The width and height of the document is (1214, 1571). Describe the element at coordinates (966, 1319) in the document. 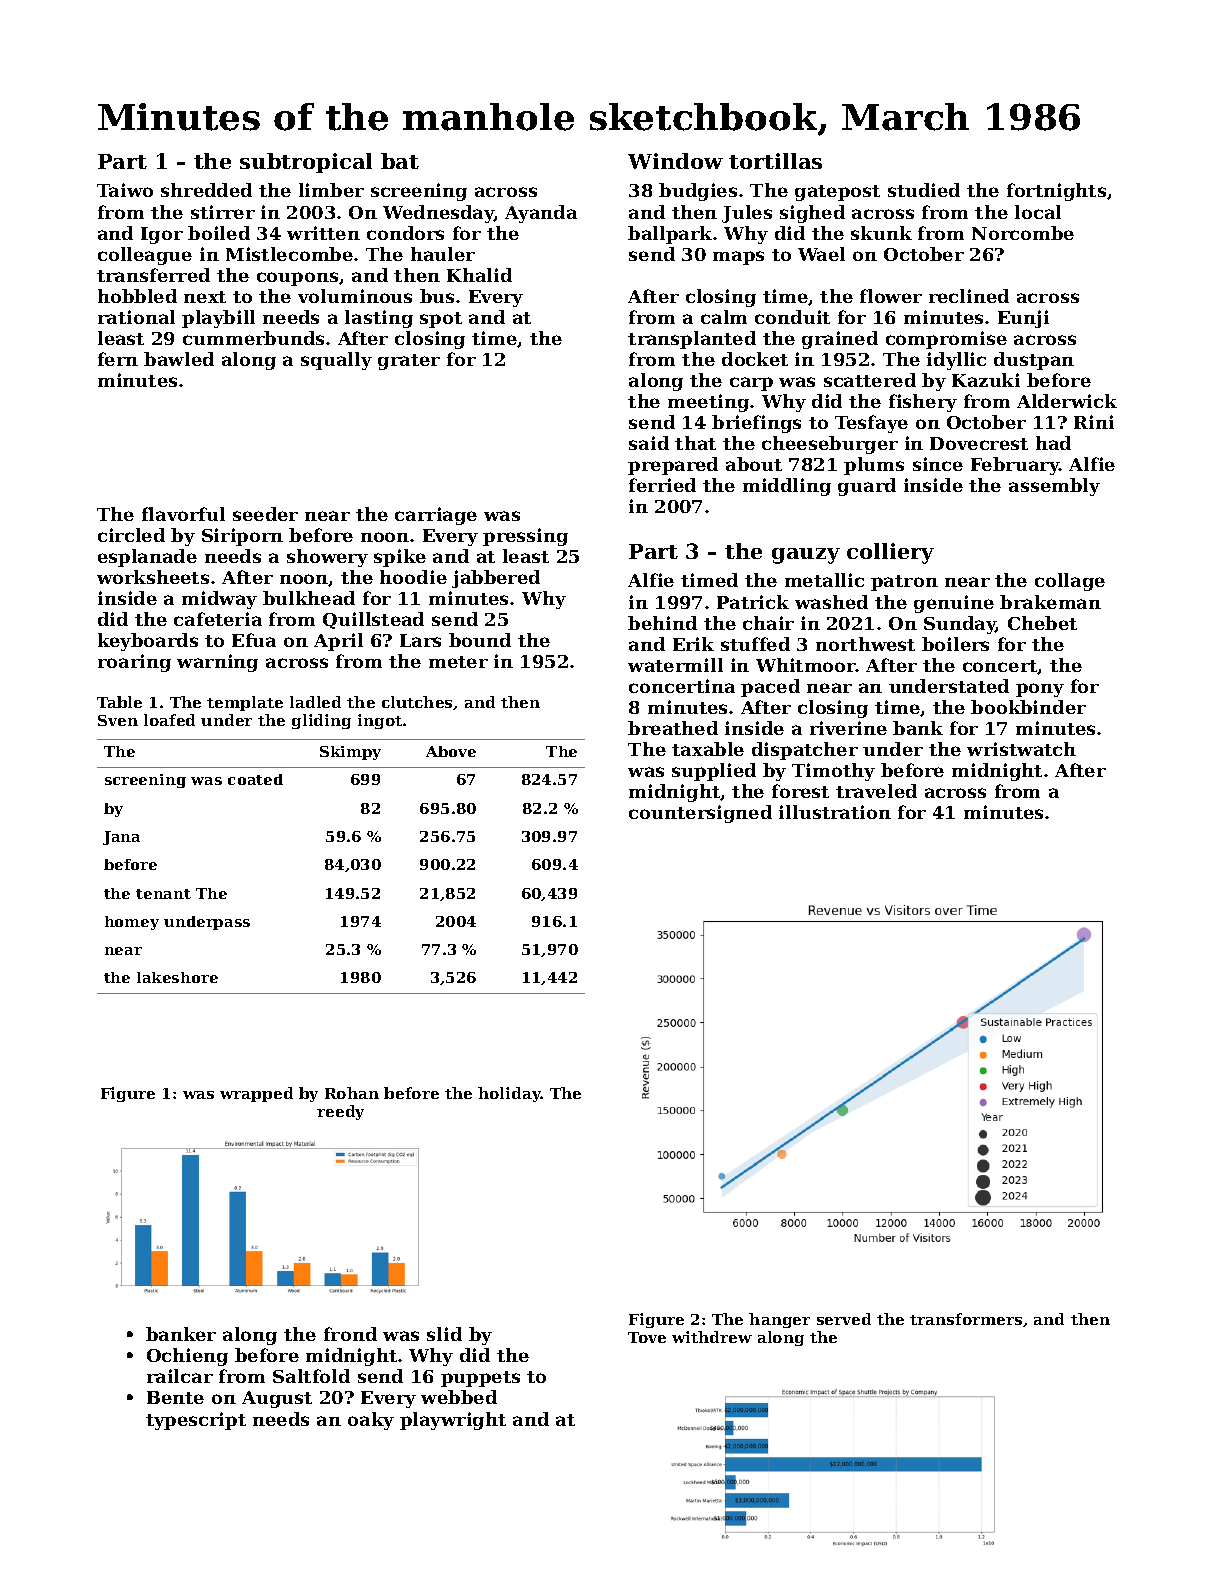

I see `transformers` at that location.
